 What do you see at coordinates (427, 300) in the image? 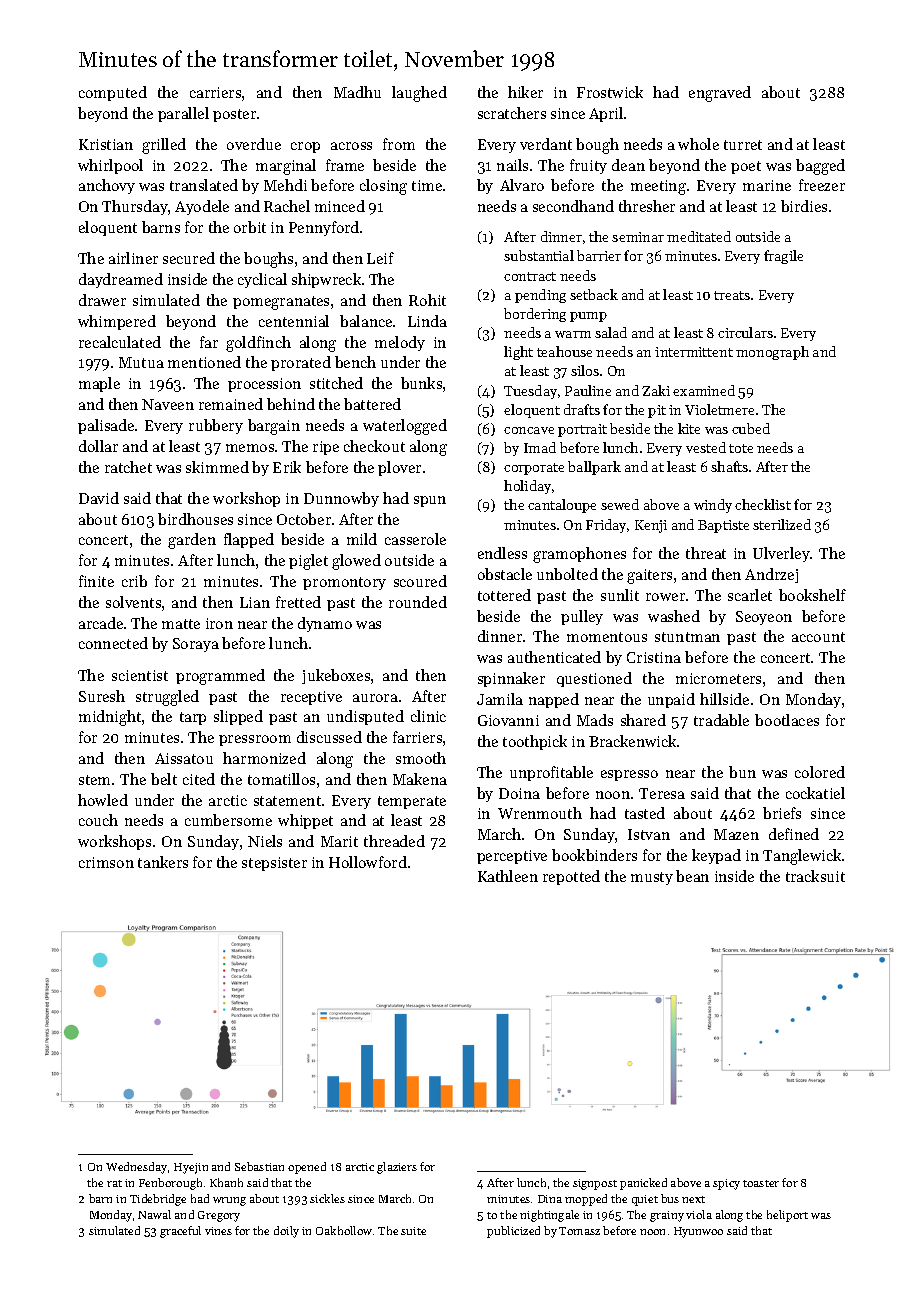
I see `Rohit` at bounding box center [427, 300].
